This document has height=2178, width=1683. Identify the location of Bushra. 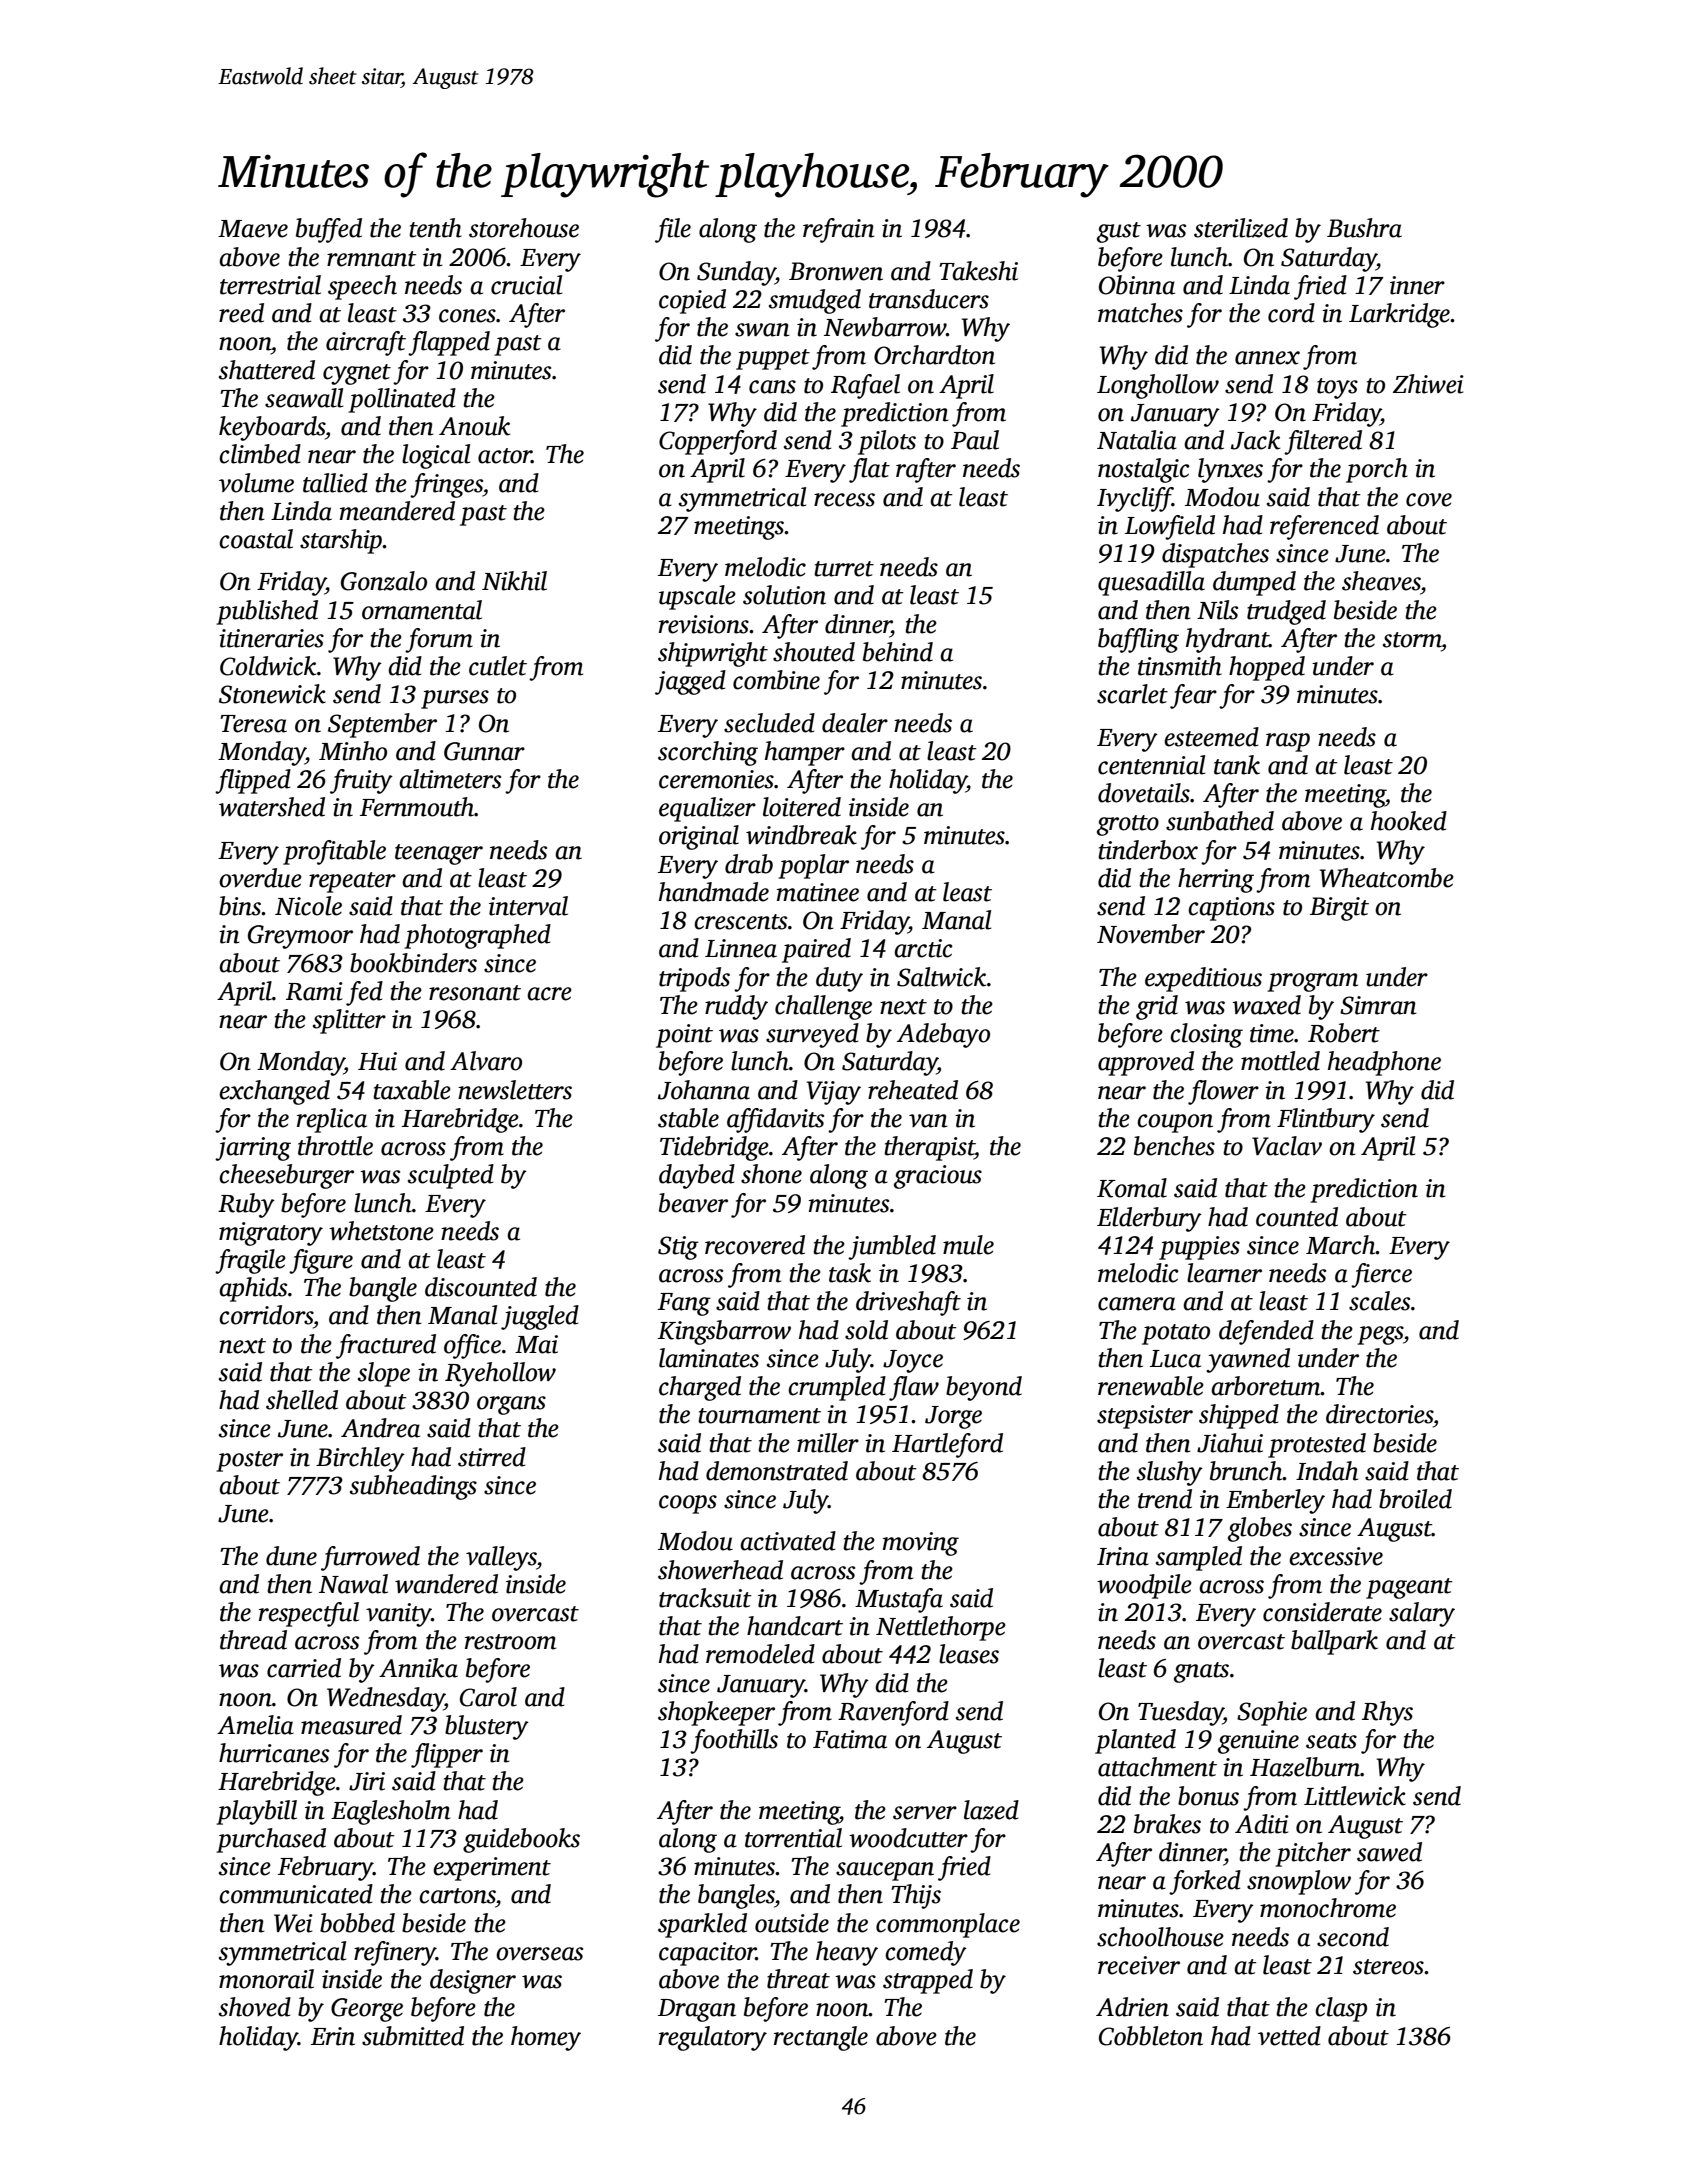
(1364, 228).
